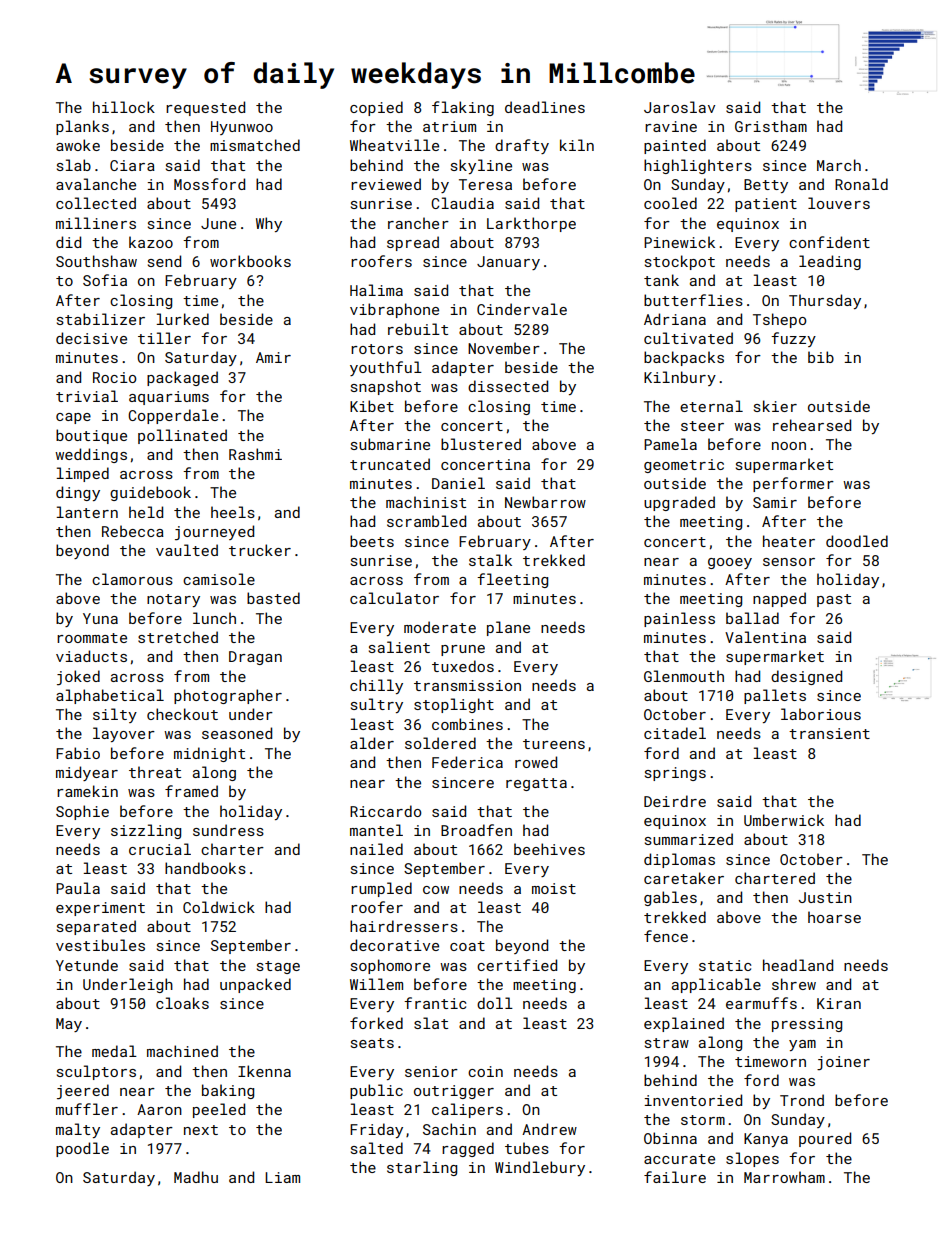 Image resolution: width=952 pixels, height=1233 pixels. I want to click on painless, so click(679, 619).
